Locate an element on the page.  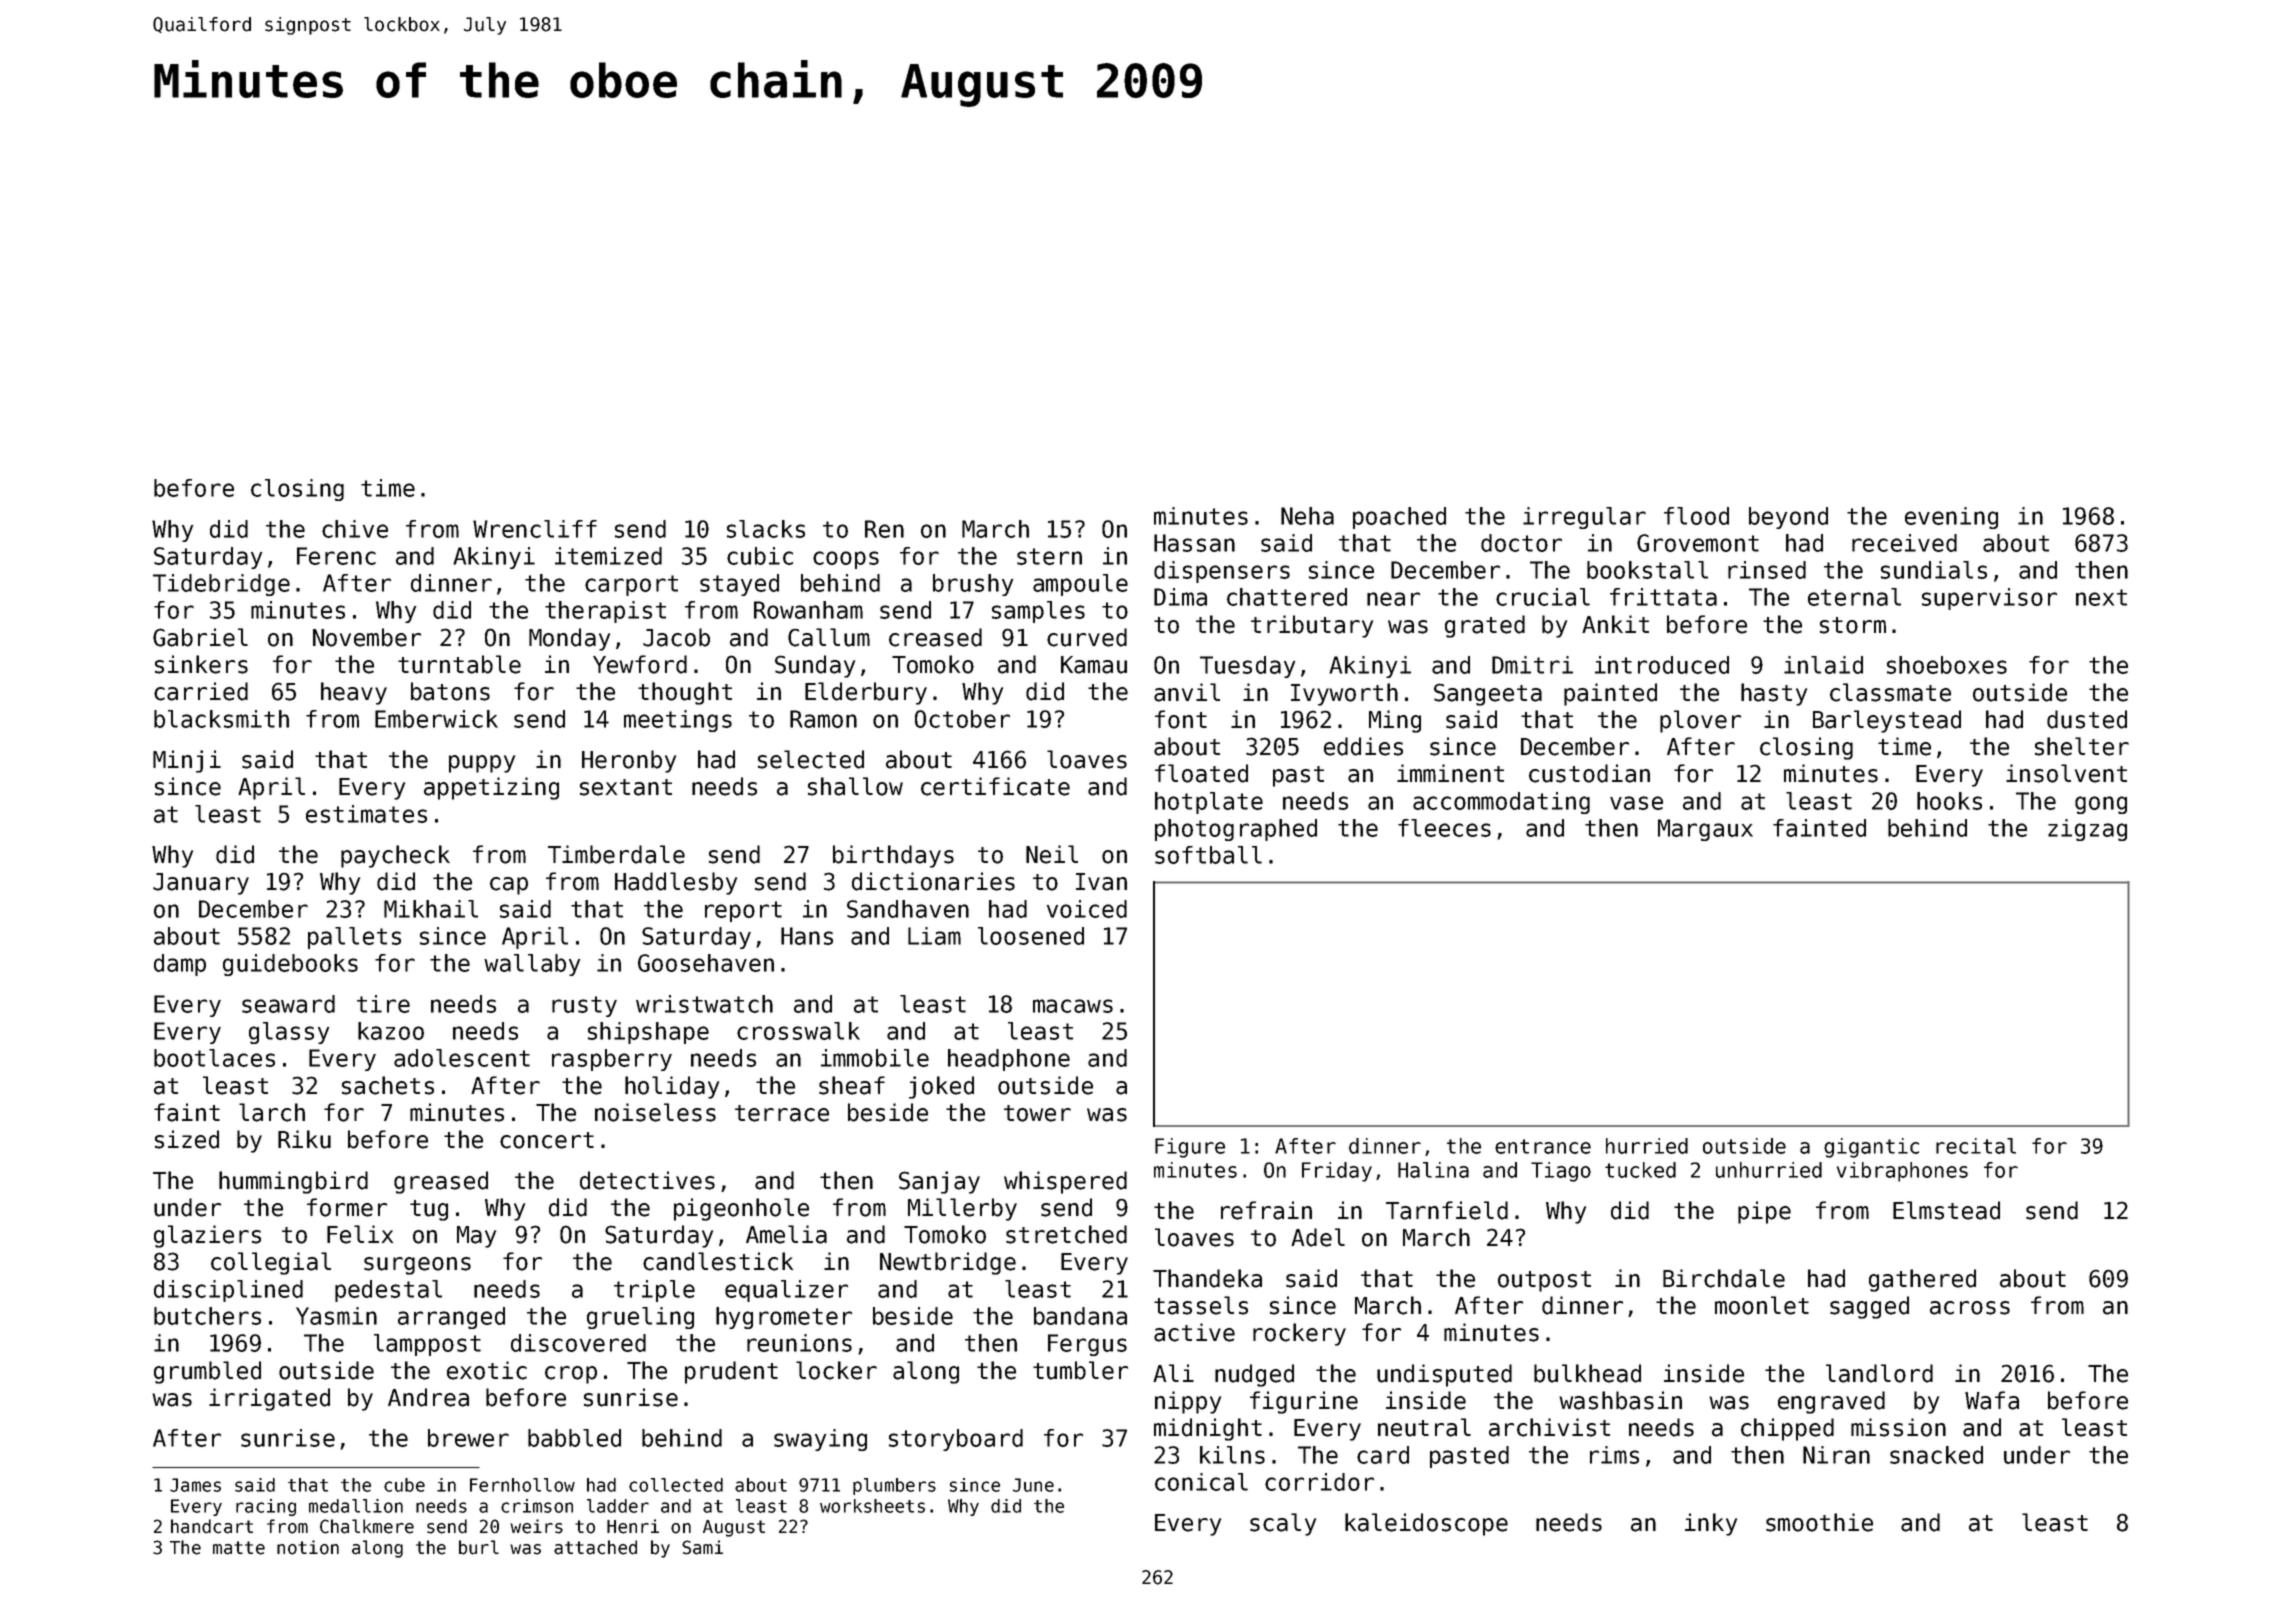
dispensers is located at coordinates (1222, 572).
